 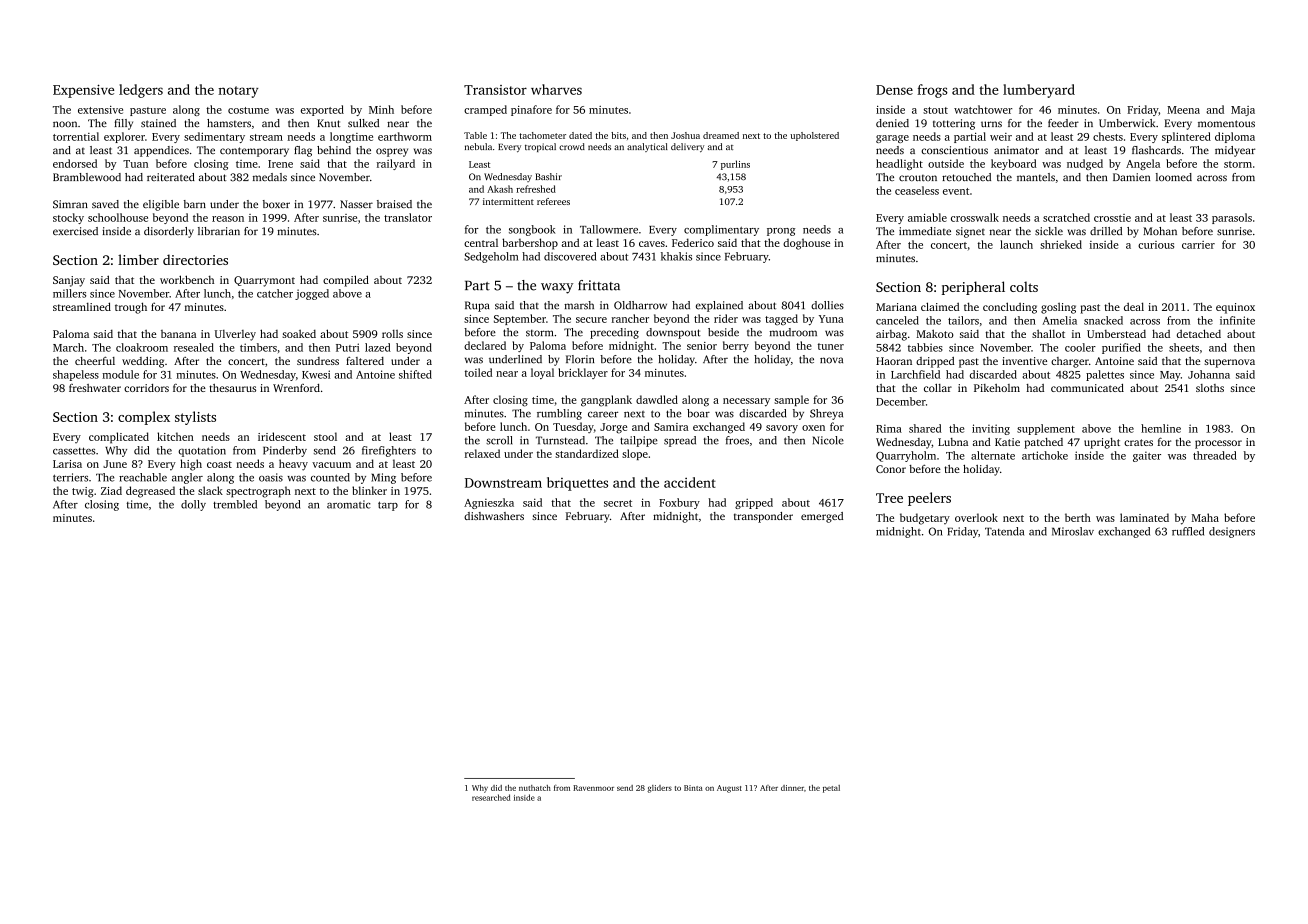 I want to click on Miroslav, so click(x=1073, y=531).
